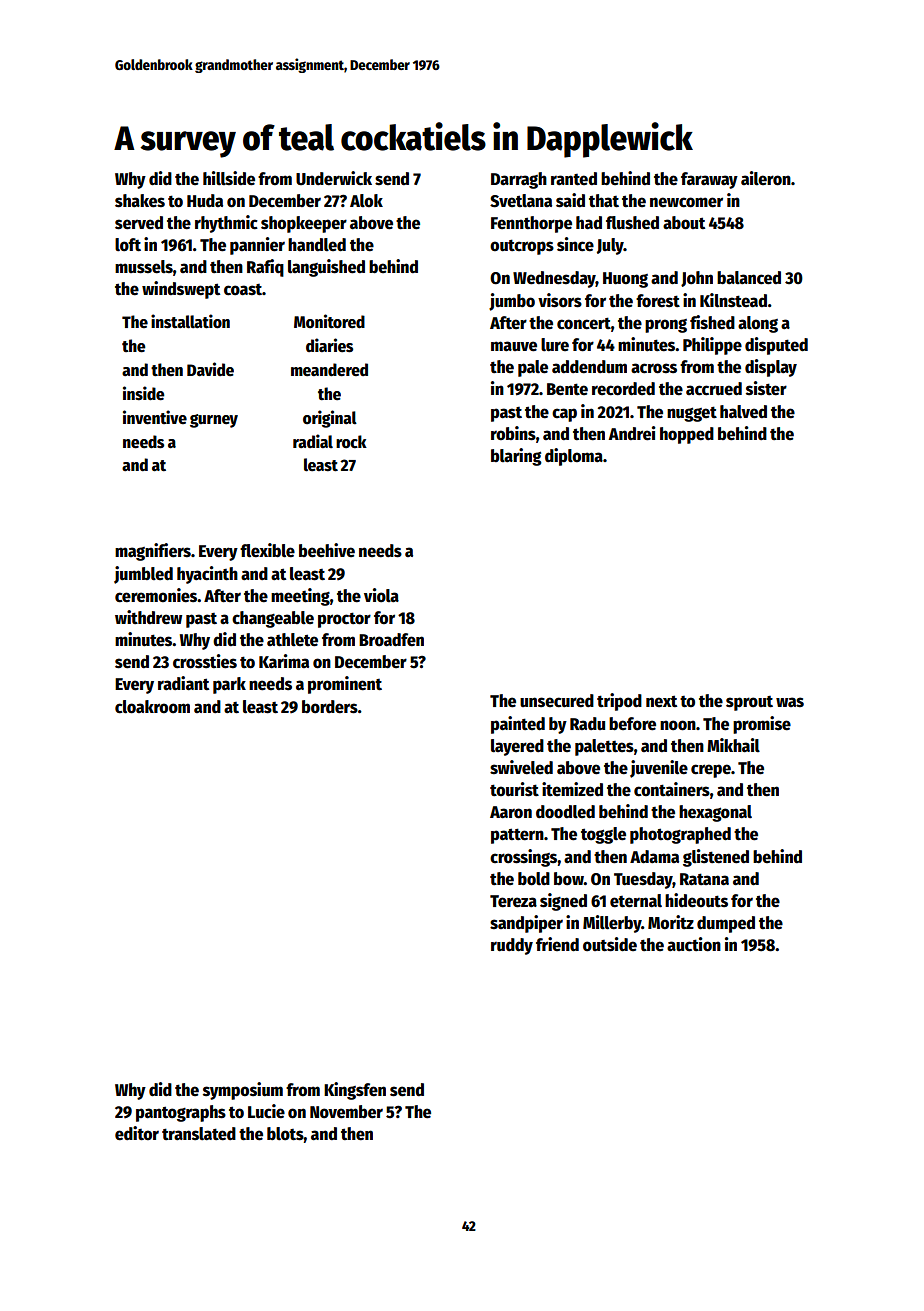  Describe the element at coordinates (181, 1113) in the image. I see `pantographs` at that location.
